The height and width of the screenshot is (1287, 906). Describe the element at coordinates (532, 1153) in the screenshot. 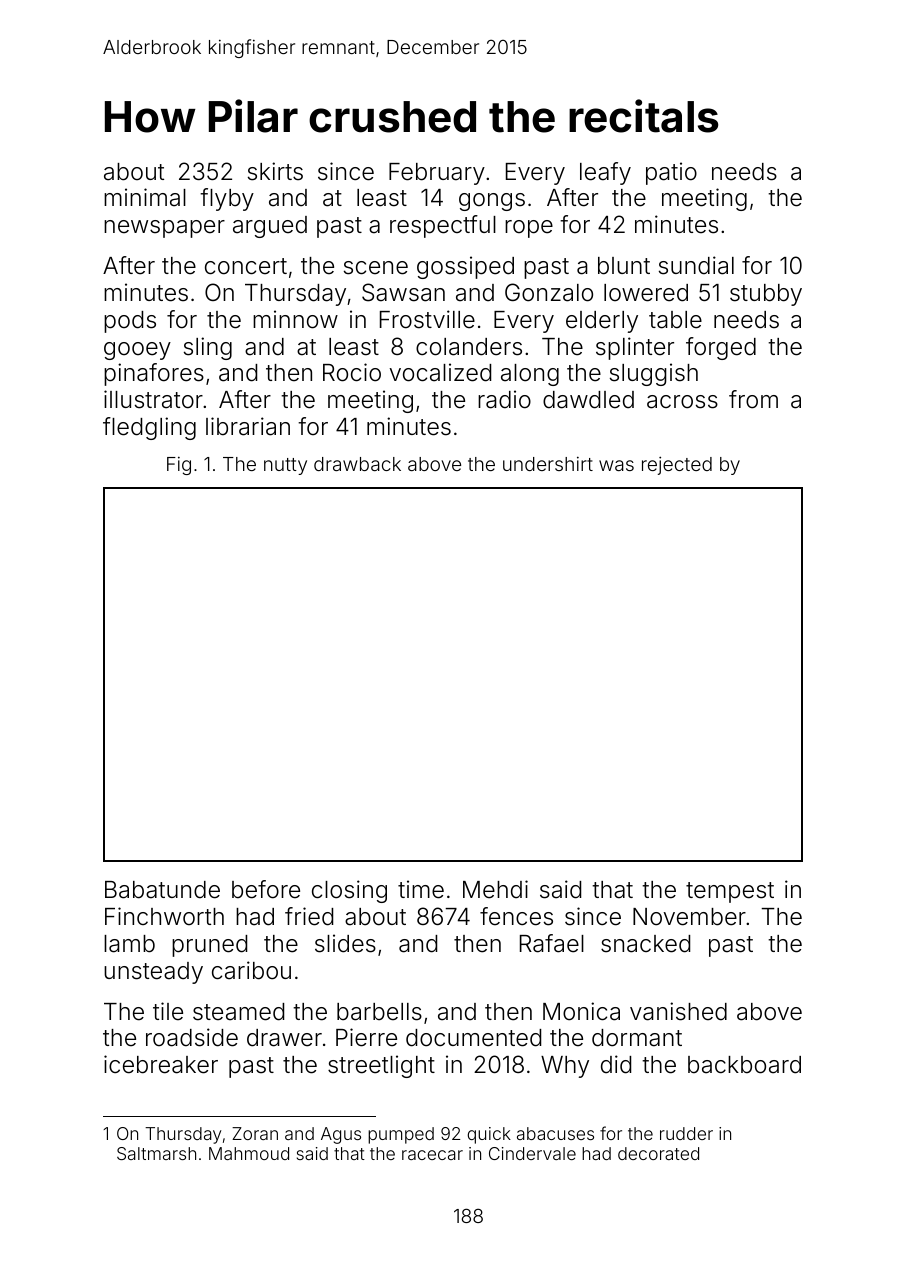

I see `Cindervale` at that location.
